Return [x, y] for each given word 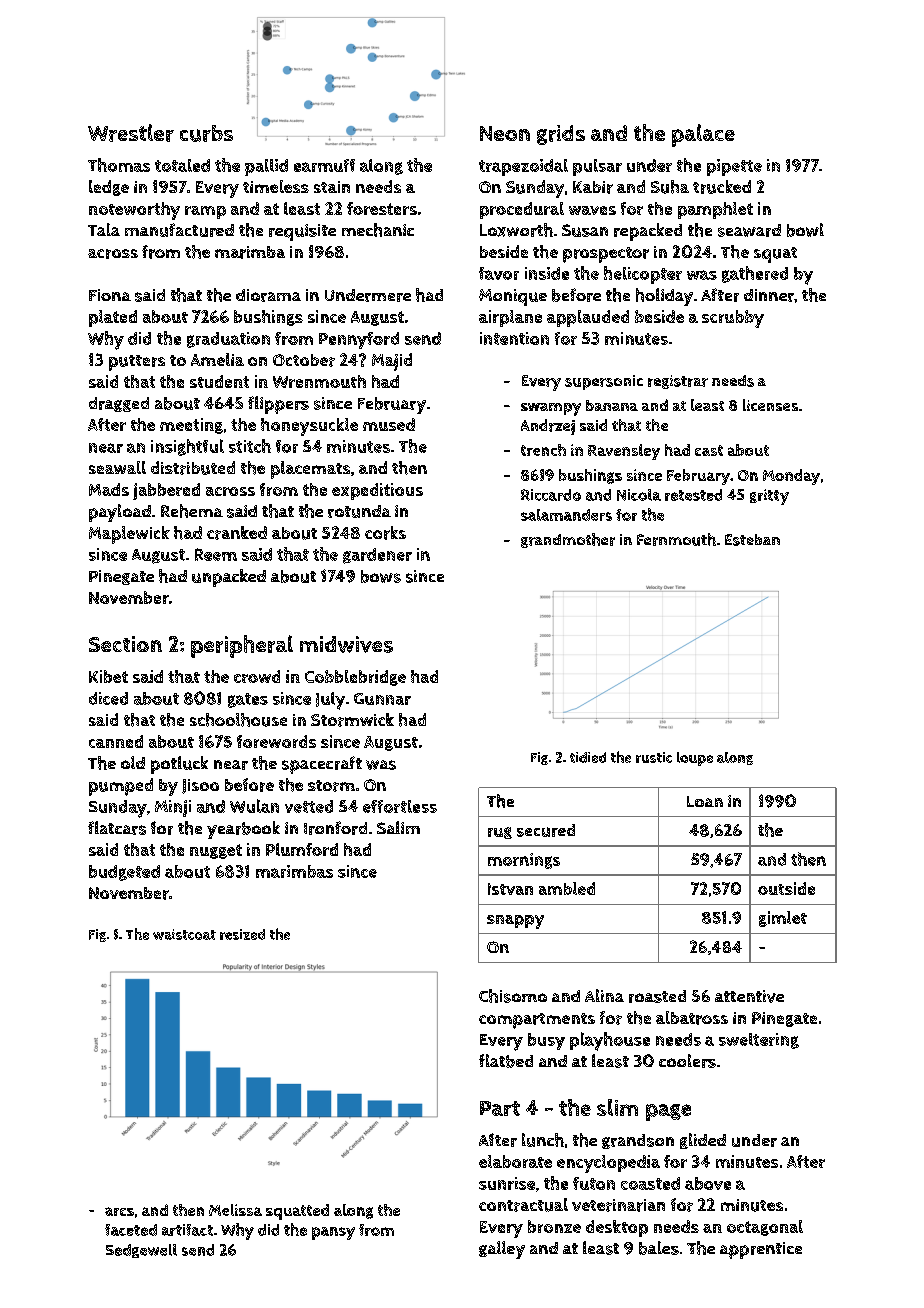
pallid [266, 167]
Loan [705, 801]
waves [592, 210]
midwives [346, 644]
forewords [276, 741]
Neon [505, 133]
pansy [333, 1233]
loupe [695, 759]
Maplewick [129, 535]
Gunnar [382, 699]
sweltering [759, 1041]
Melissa [235, 1210]
